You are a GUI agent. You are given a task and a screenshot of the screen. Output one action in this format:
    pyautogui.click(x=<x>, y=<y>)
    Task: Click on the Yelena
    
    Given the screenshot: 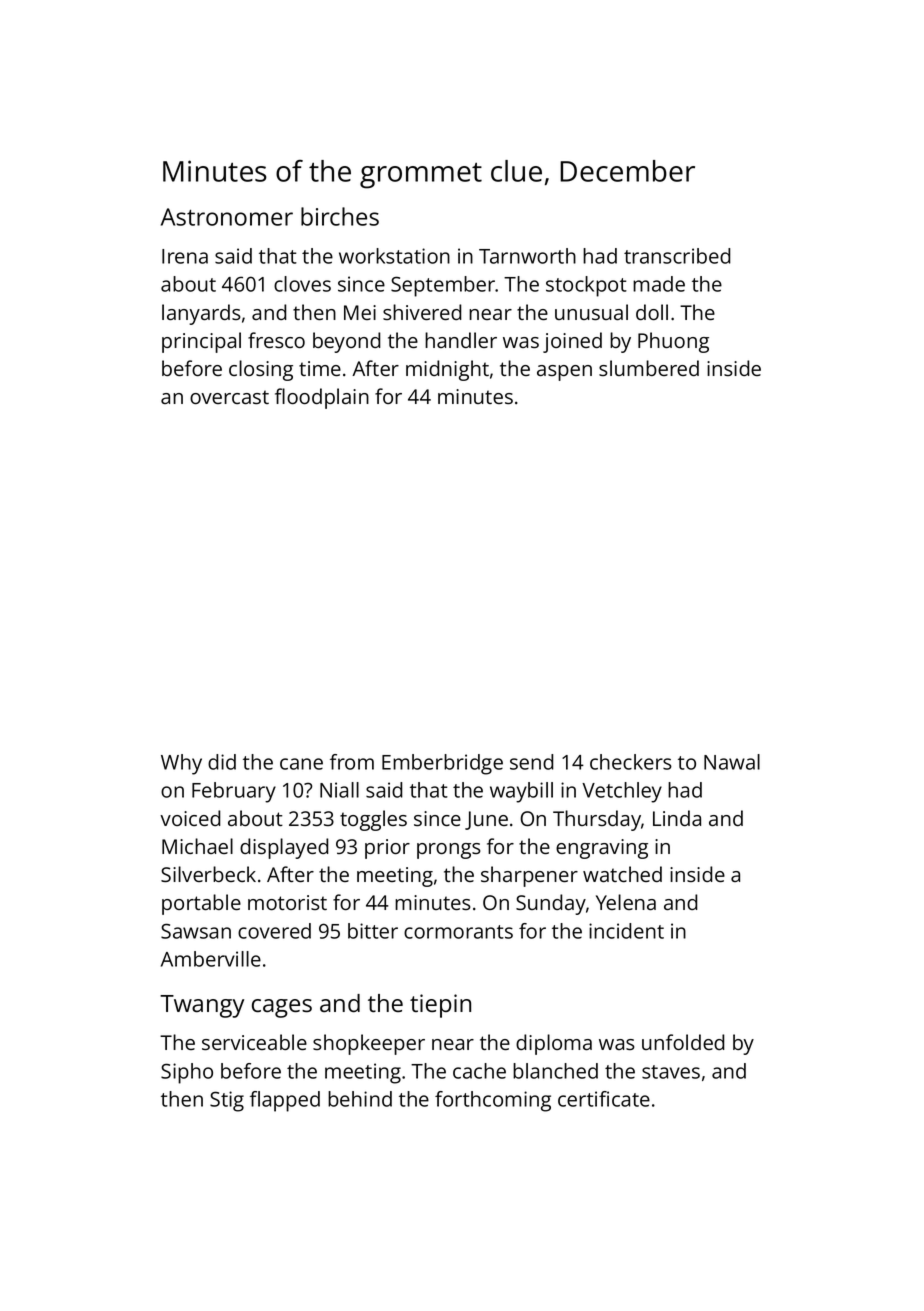 What is the action you would take?
    pyautogui.click(x=626, y=902)
